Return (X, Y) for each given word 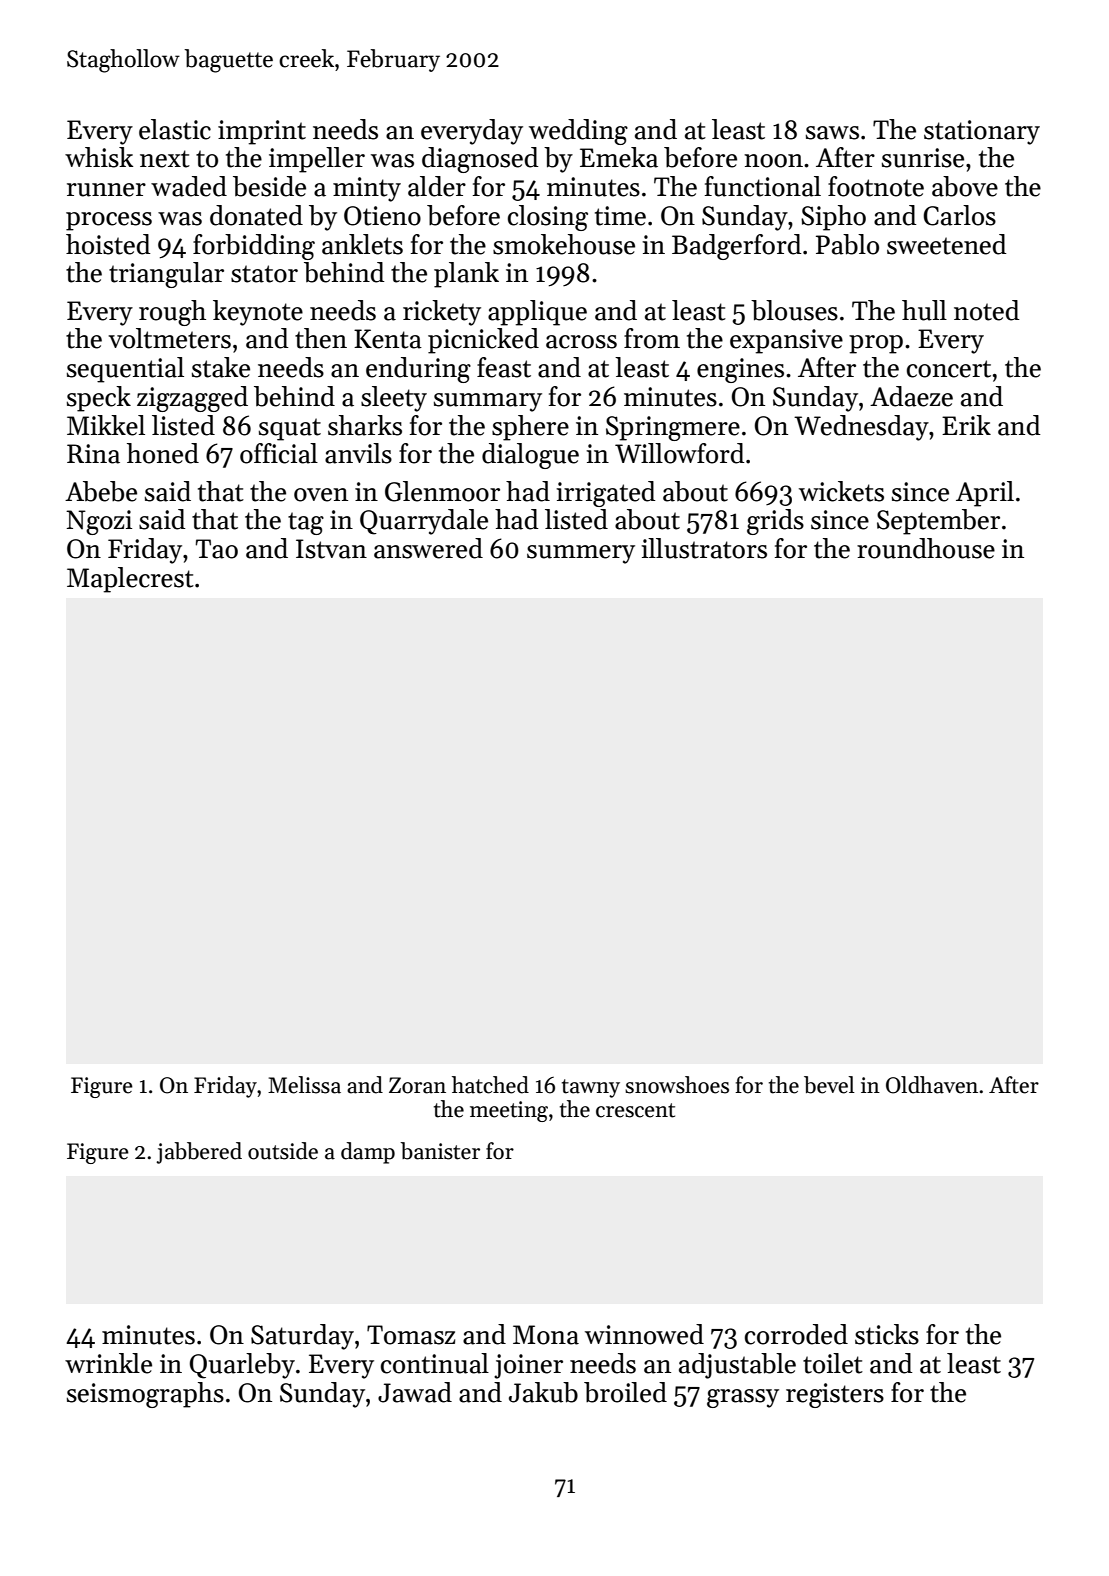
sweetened (946, 244)
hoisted (108, 244)
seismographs (145, 1395)
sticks (887, 1334)
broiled (625, 1392)
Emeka (619, 157)
